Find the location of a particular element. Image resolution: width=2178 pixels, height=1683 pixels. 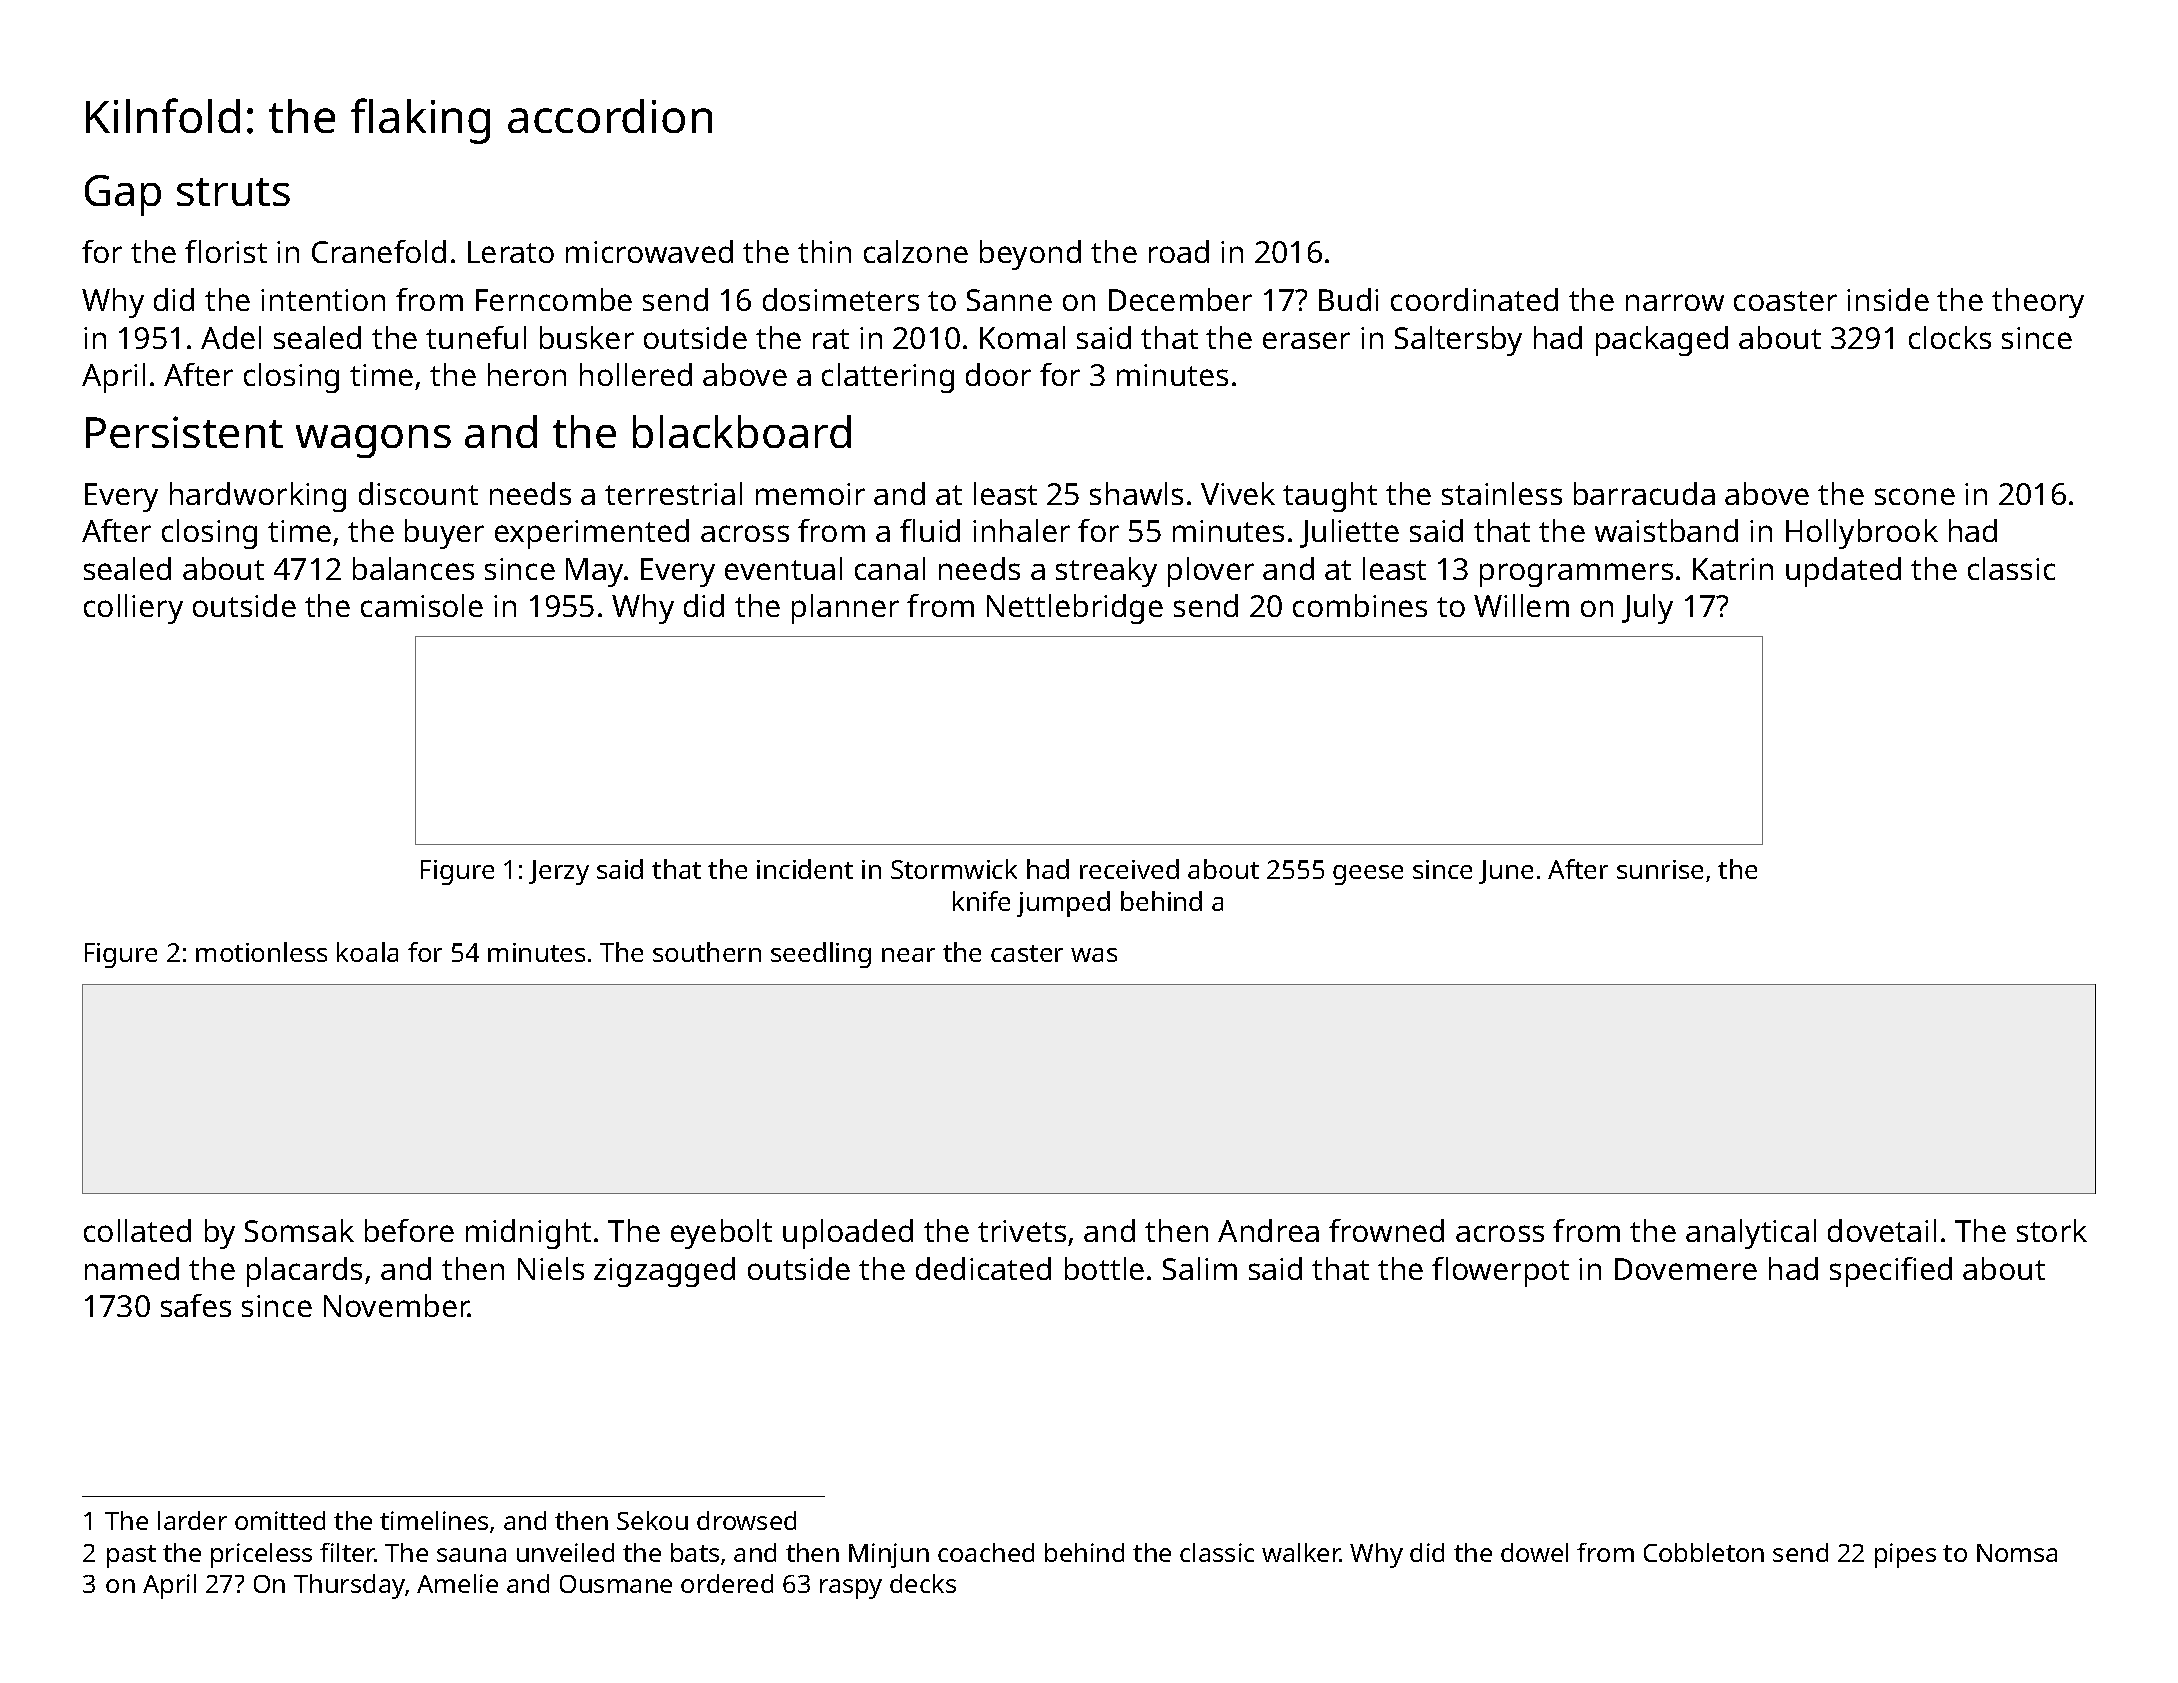

dosimeters is located at coordinates (841, 299).
